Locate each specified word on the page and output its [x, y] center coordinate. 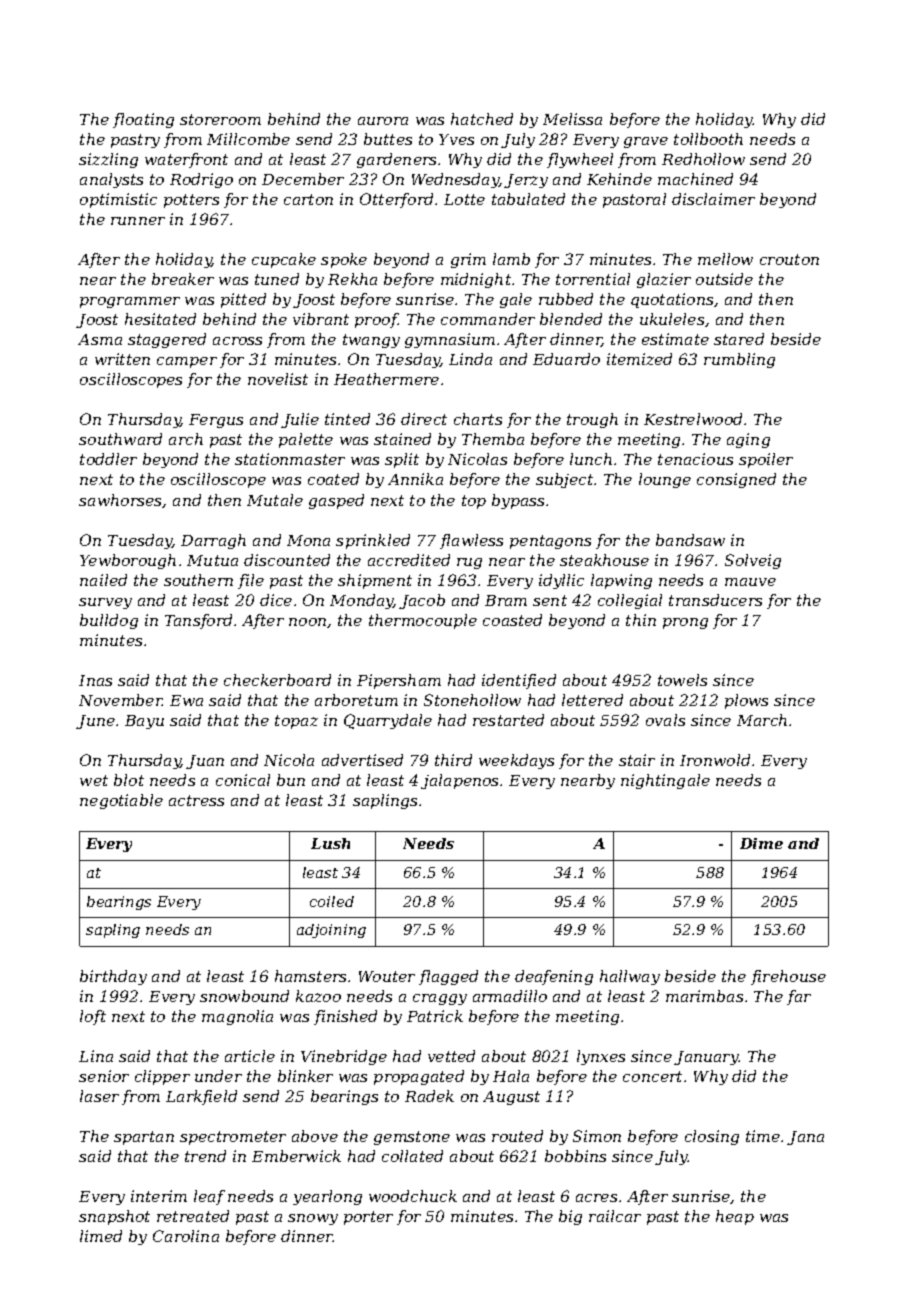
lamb [511, 259]
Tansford [198, 621]
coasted [512, 620]
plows [746, 701]
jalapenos [459, 781]
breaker [183, 279]
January [706, 1058]
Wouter [387, 976]
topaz [296, 722]
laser [99, 1096]
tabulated [528, 199]
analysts [111, 180]
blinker [305, 1076]
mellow [725, 259]
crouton [789, 259]
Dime [761, 843]
